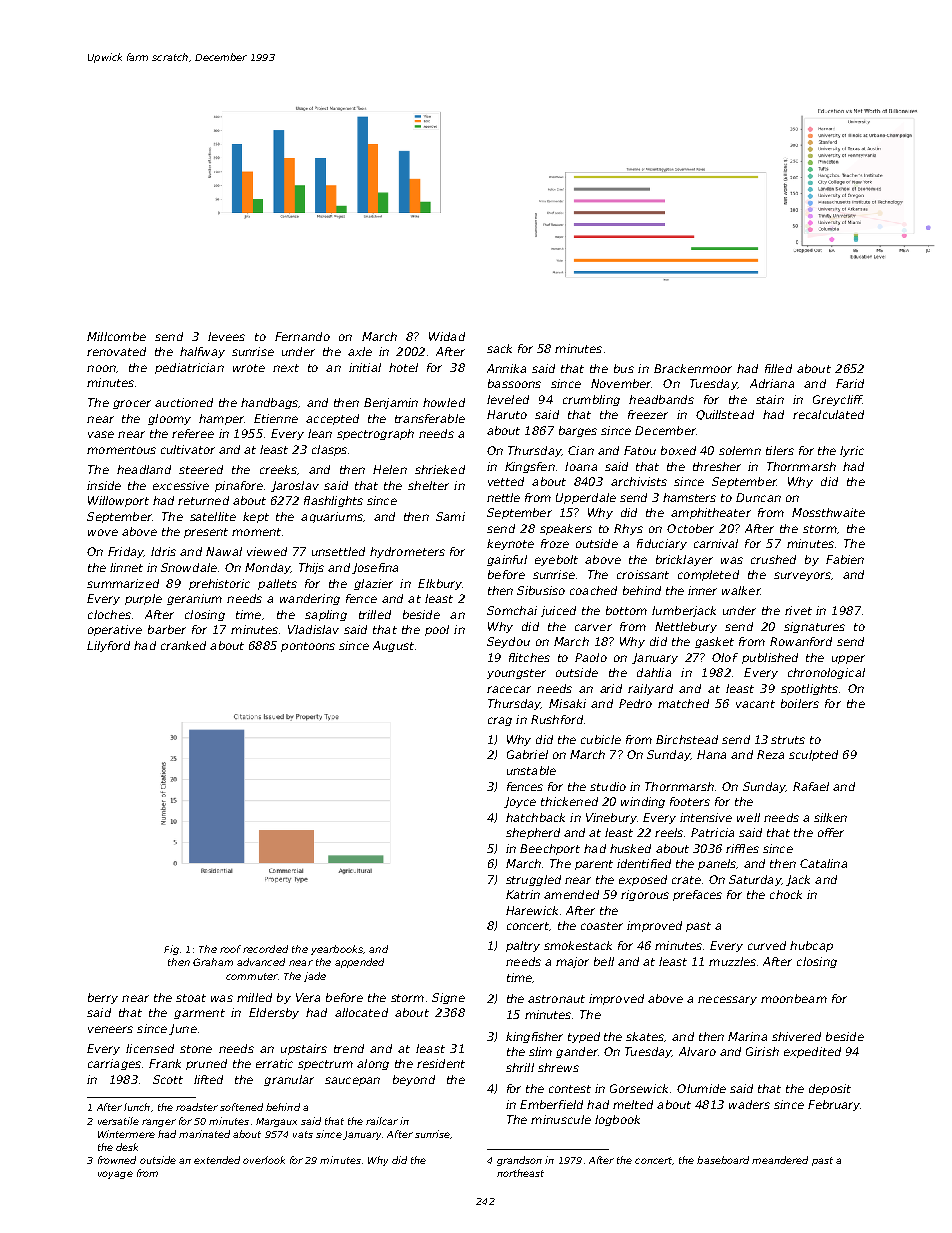 This screenshot has height=1233, width=952. Describe the element at coordinates (533, 833) in the screenshot. I see `shepherd` at that location.
